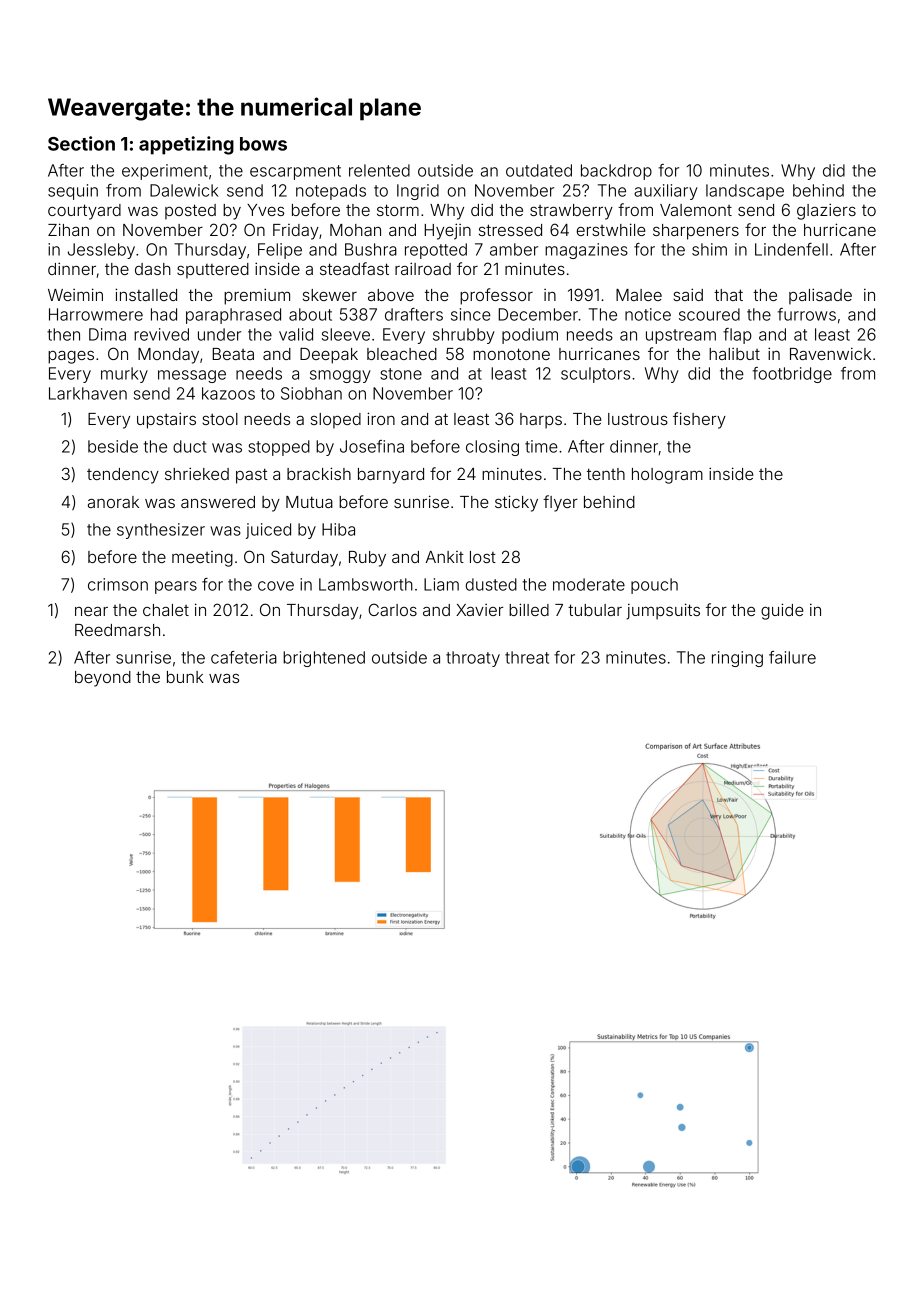 Image resolution: width=924 pixels, height=1308 pixels. I want to click on beyond, so click(103, 679).
